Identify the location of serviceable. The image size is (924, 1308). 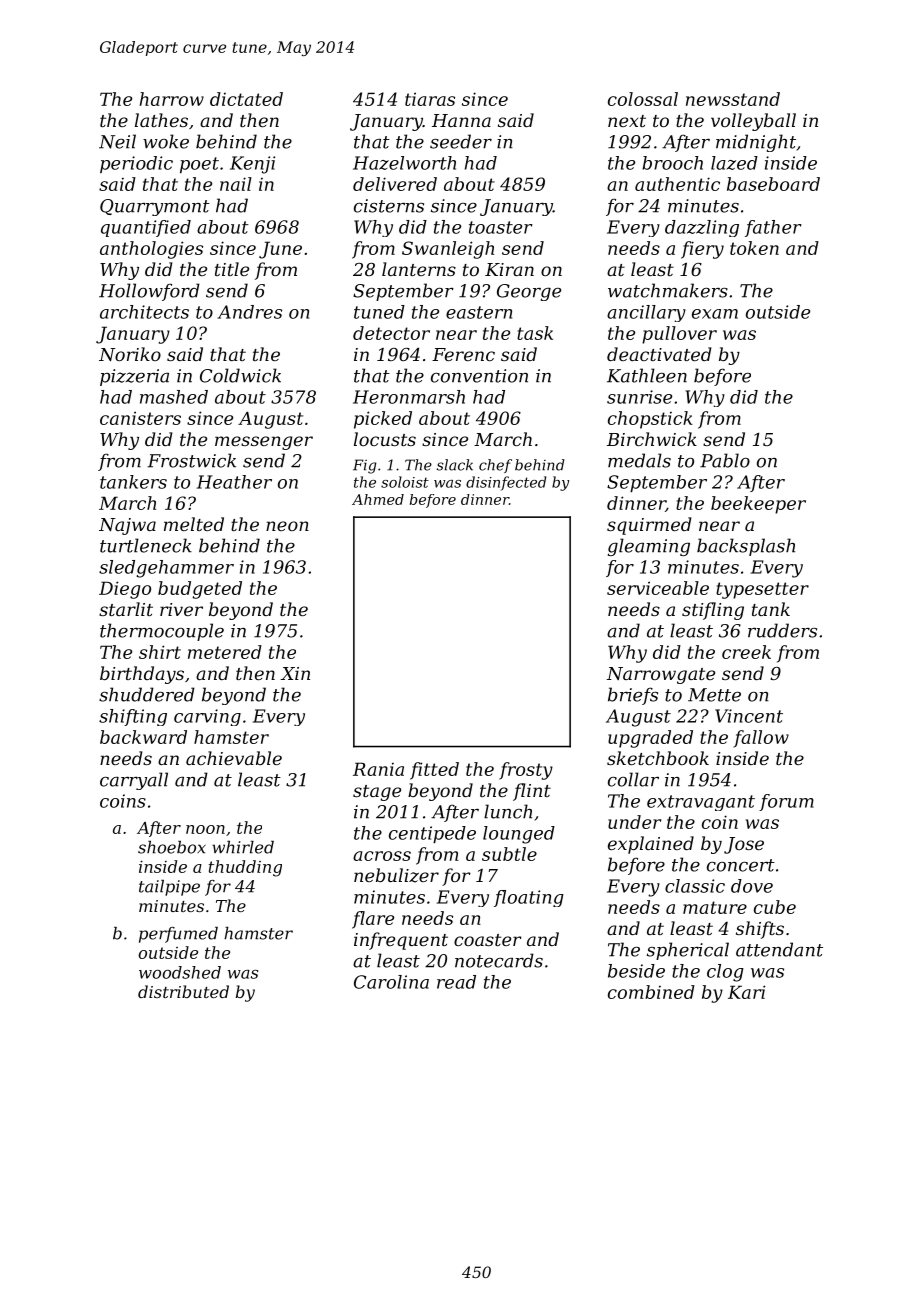
(658, 588).
